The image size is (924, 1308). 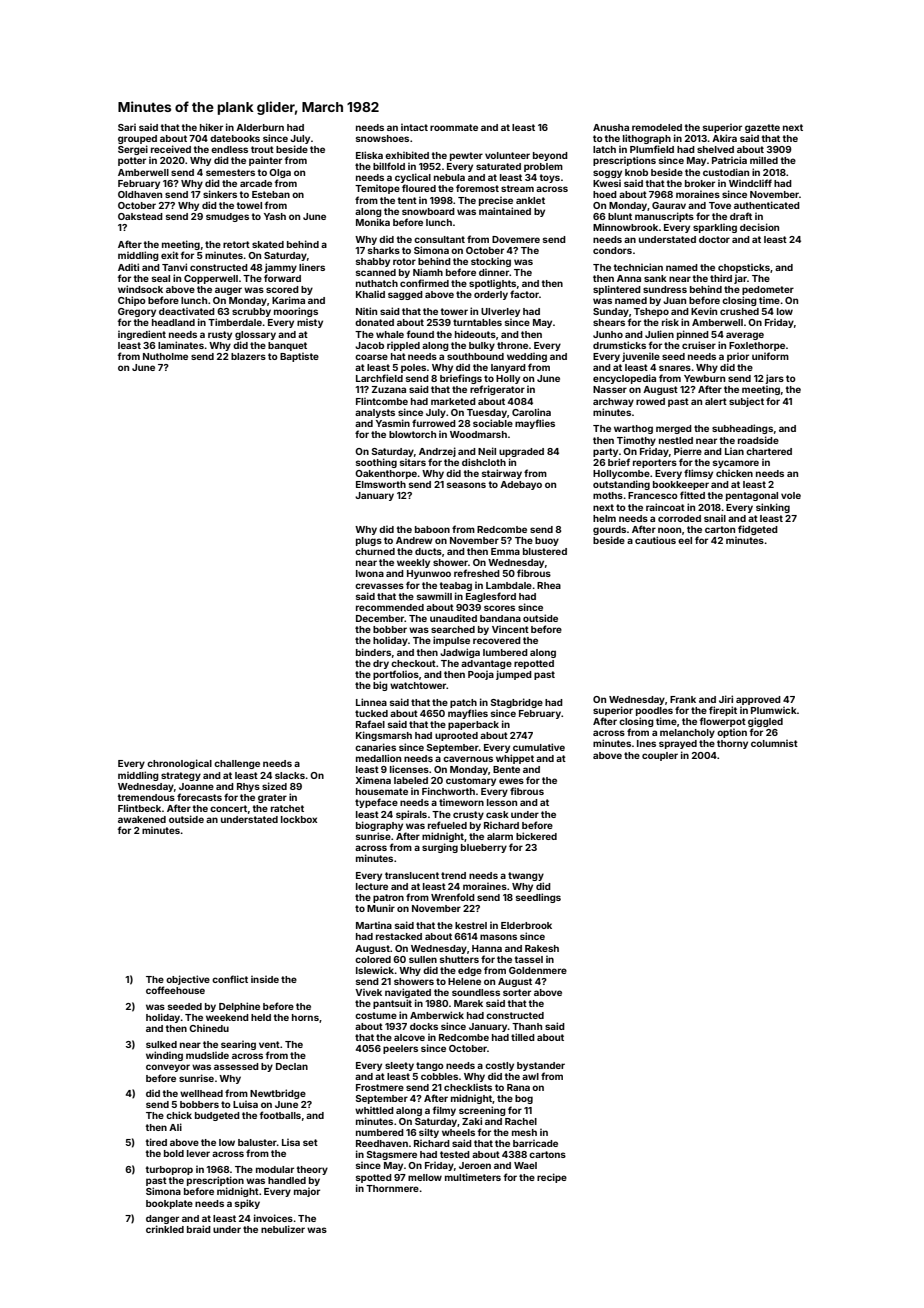 I want to click on conflict, so click(x=230, y=979).
